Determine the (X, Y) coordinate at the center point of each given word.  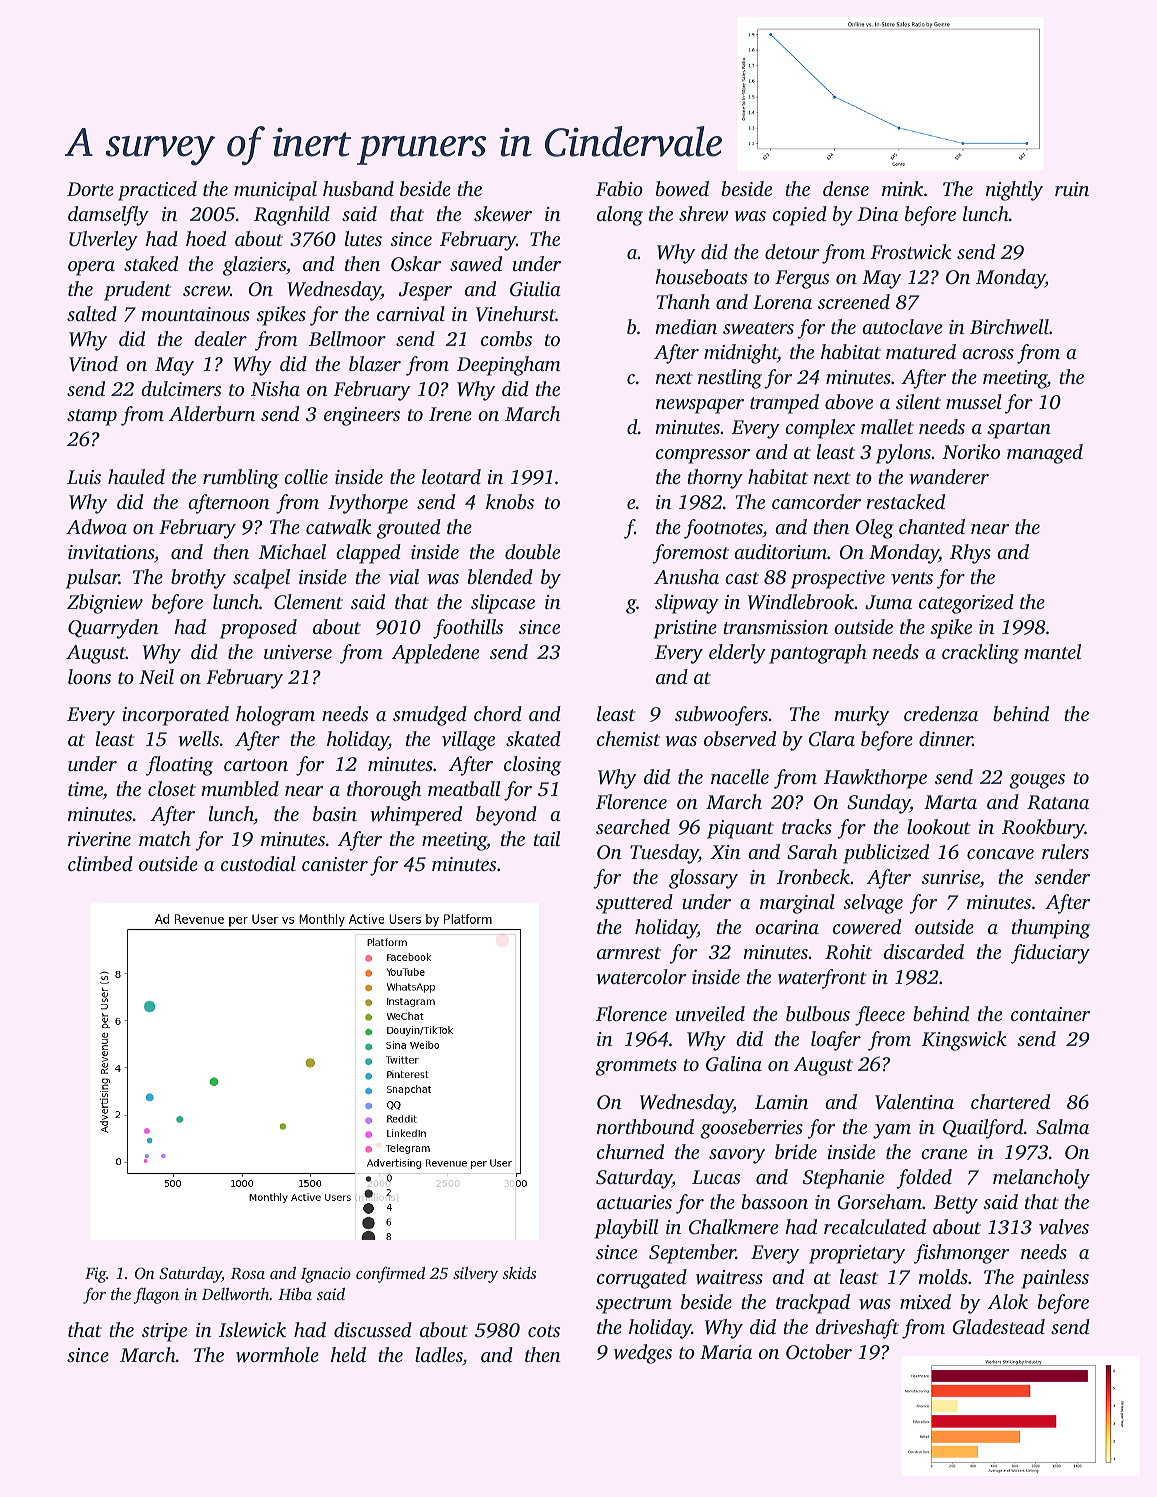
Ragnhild (292, 216)
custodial (258, 863)
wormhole (277, 1355)
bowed (682, 189)
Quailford (983, 1129)
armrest (629, 953)
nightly (1014, 191)
